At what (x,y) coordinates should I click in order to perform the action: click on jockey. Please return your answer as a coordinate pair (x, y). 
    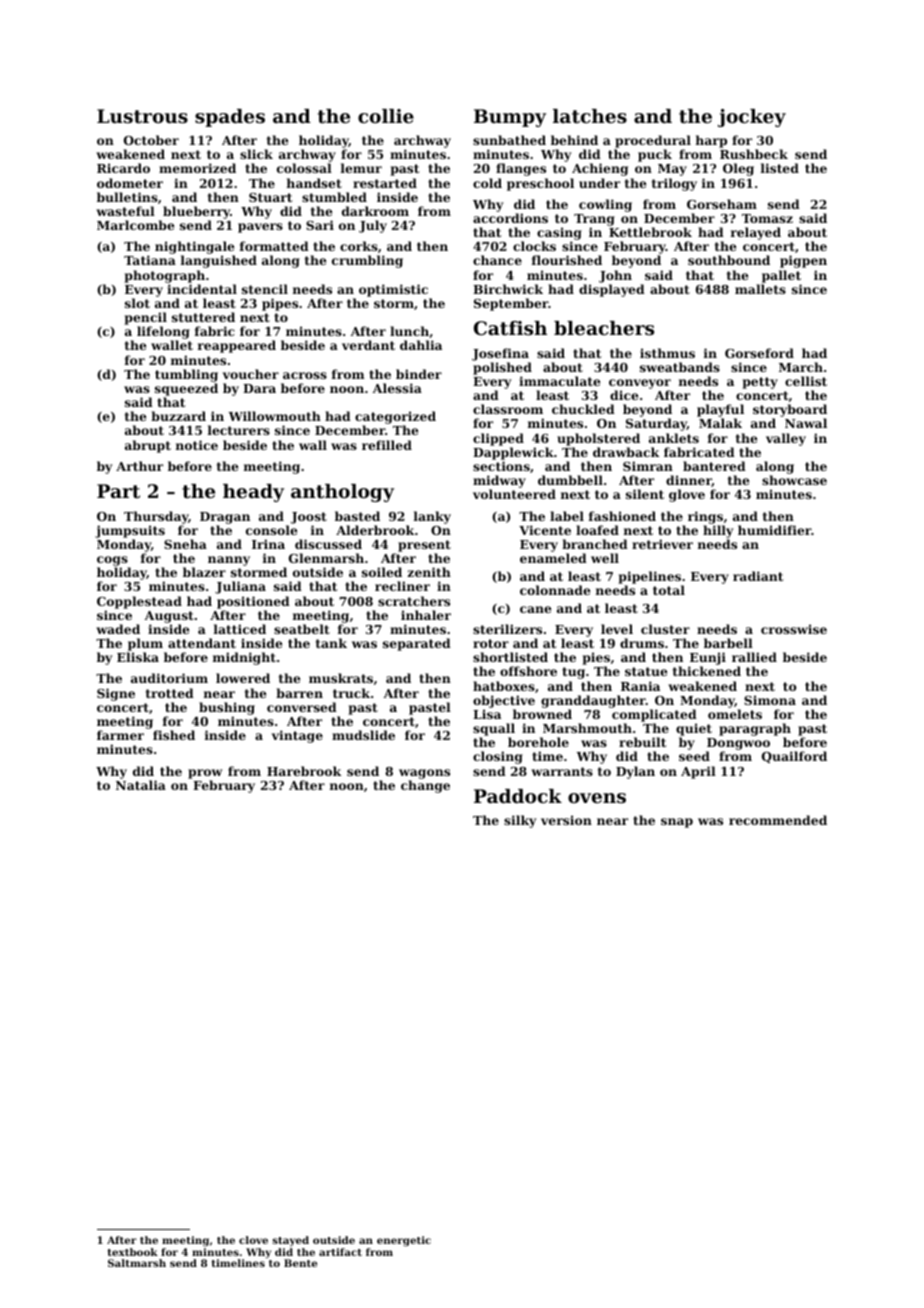
    Looking at the image, I should click on (752, 118).
